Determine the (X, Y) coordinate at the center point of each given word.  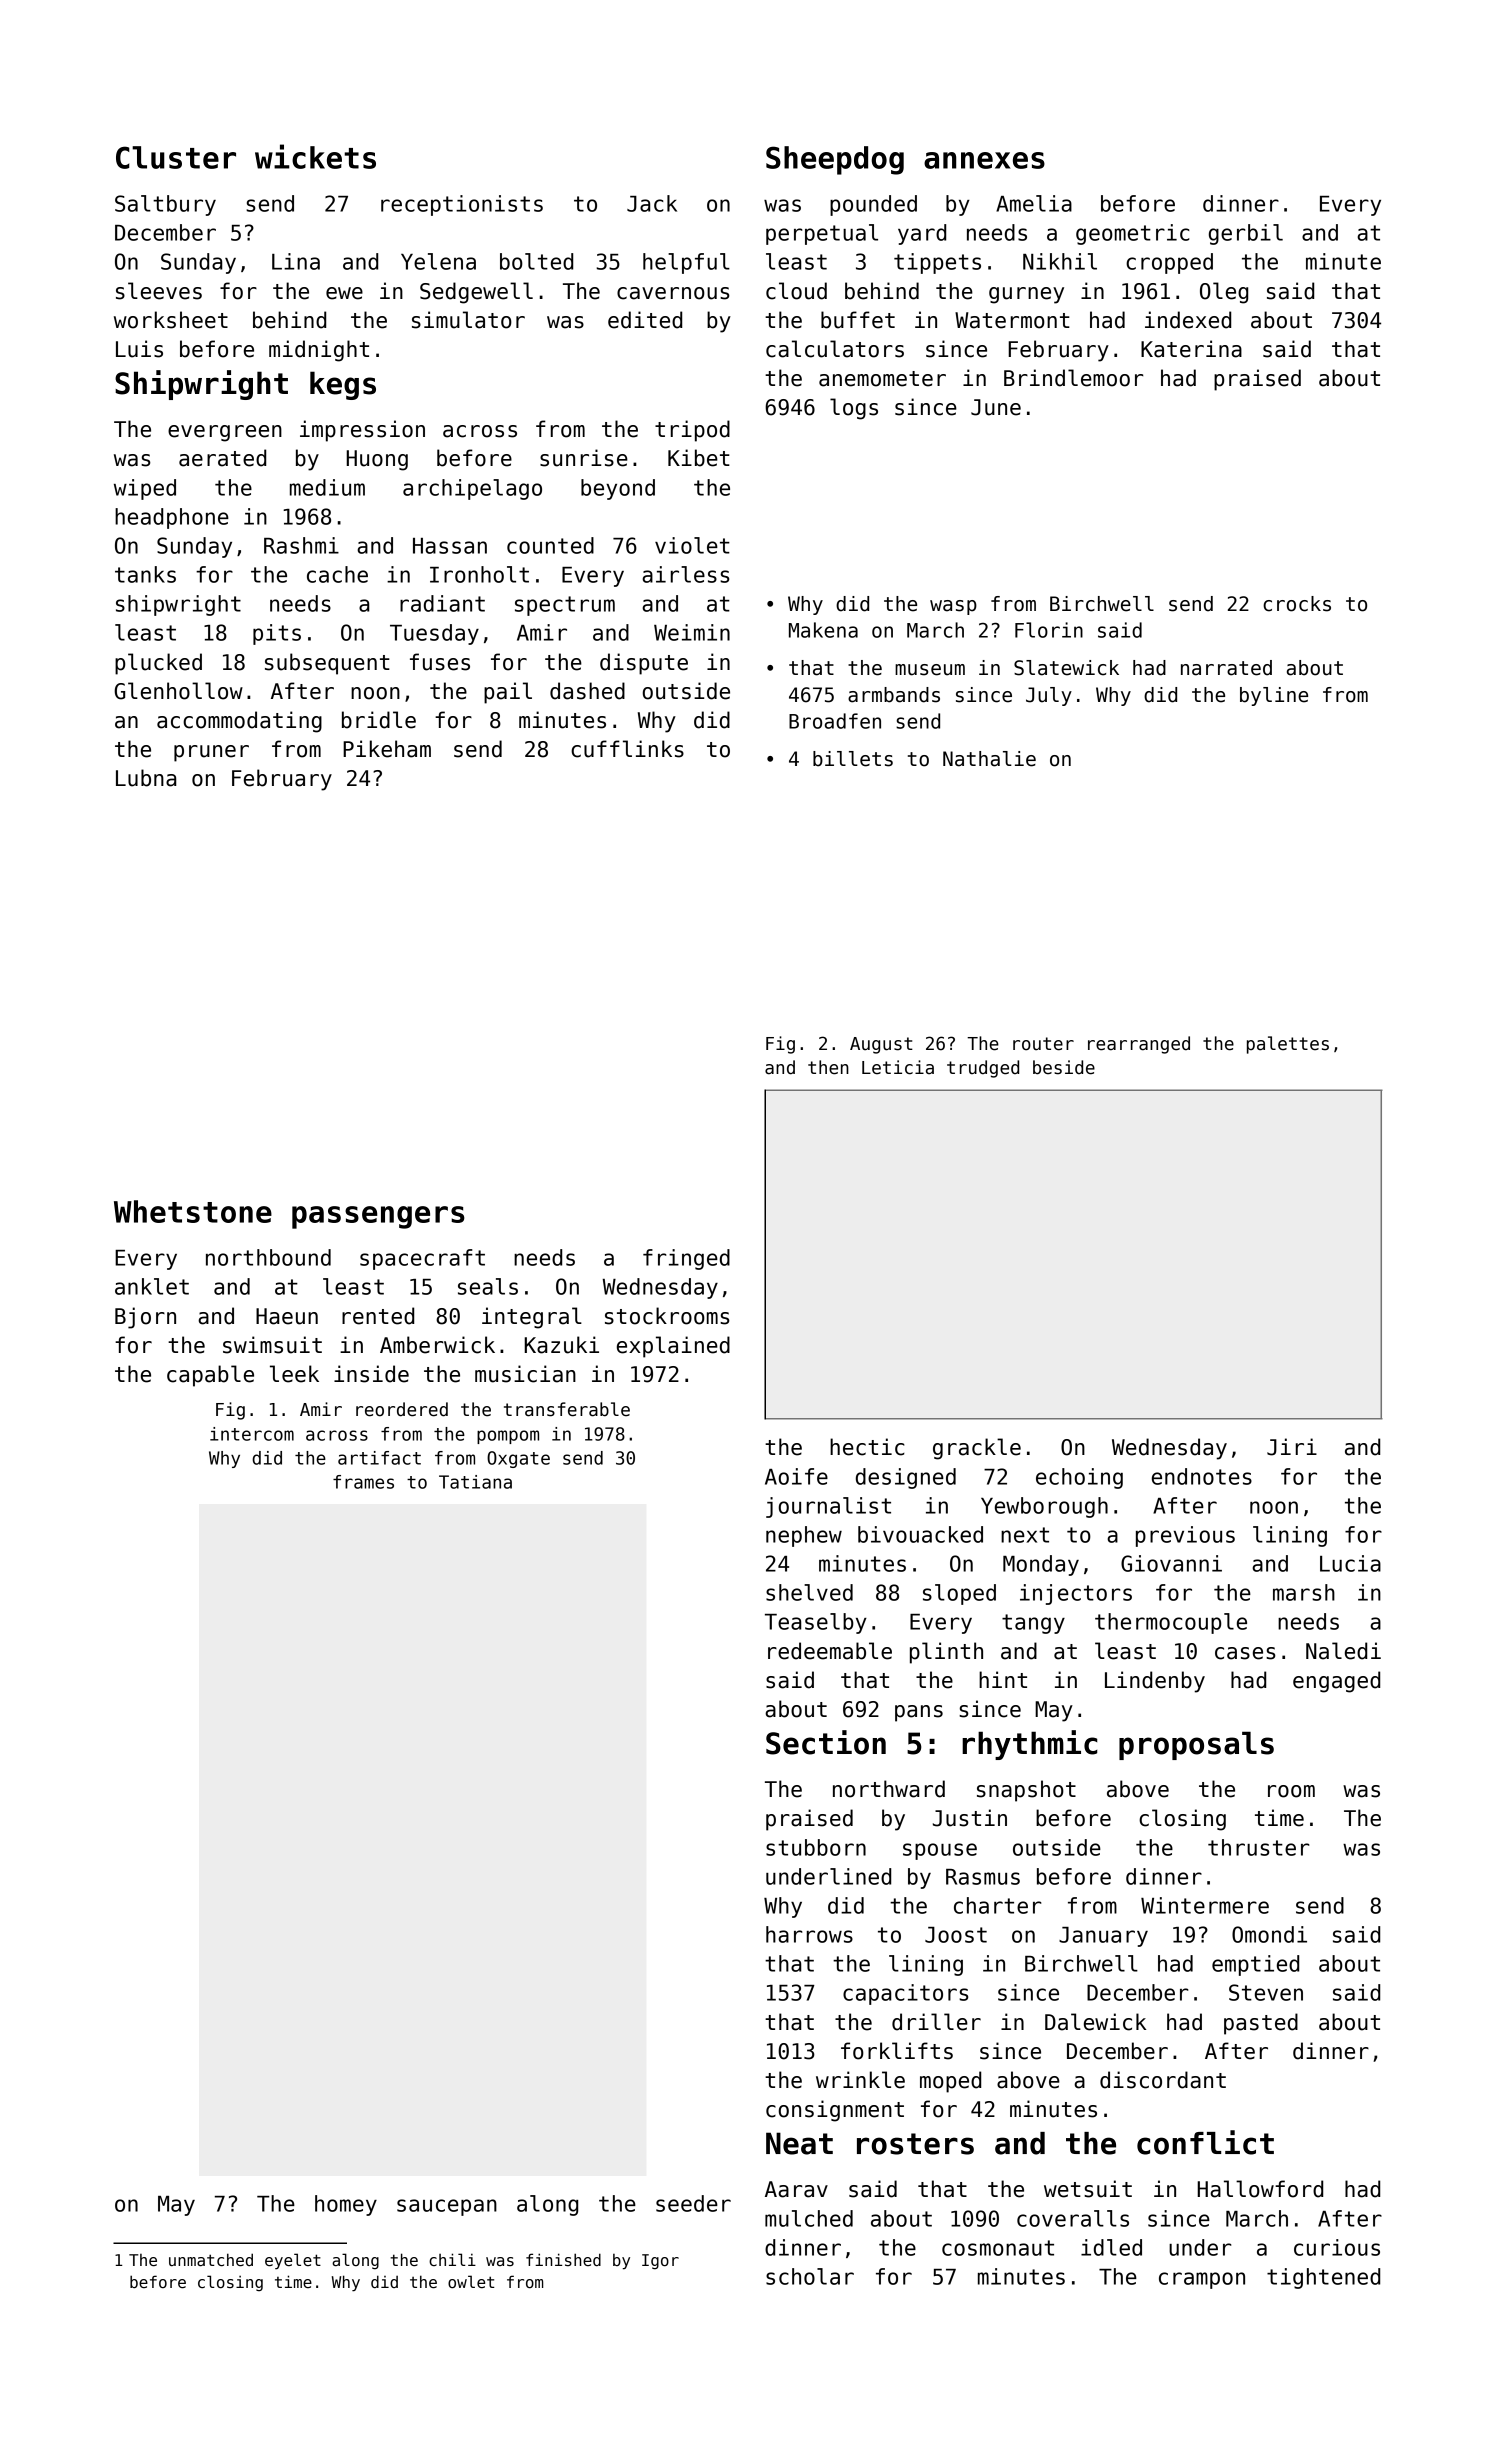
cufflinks (627, 749)
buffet (858, 320)
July (1049, 696)
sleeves (159, 291)
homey (346, 2205)
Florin (1049, 630)
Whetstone (193, 1211)
